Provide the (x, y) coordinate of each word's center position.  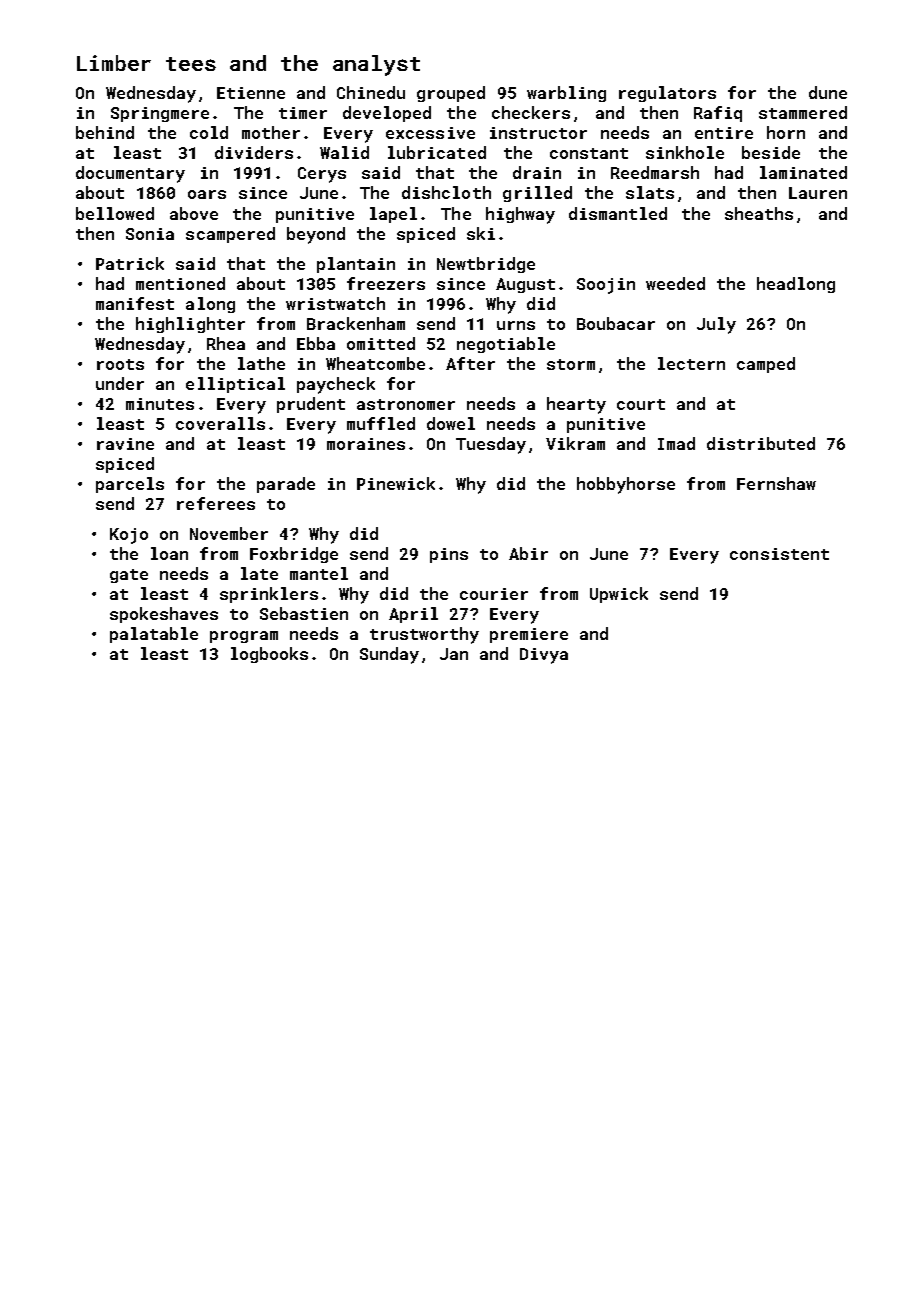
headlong (796, 285)
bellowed (115, 213)
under (120, 383)
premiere (529, 635)
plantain (356, 265)
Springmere (160, 114)
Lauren (818, 193)
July (716, 325)
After (470, 363)
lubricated (437, 152)
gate (129, 576)
